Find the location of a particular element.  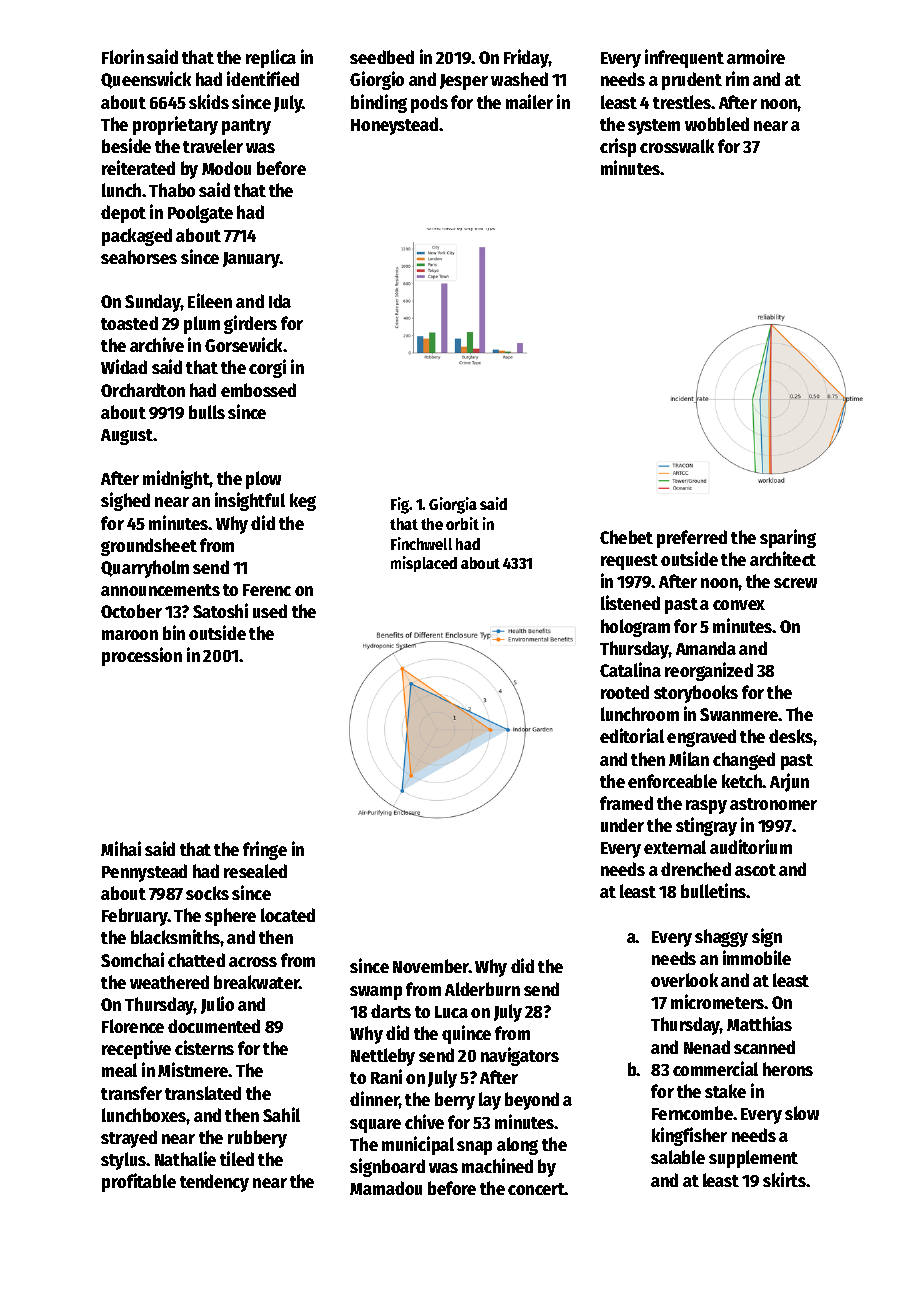

sparing is located at coordinates (788, 538).
